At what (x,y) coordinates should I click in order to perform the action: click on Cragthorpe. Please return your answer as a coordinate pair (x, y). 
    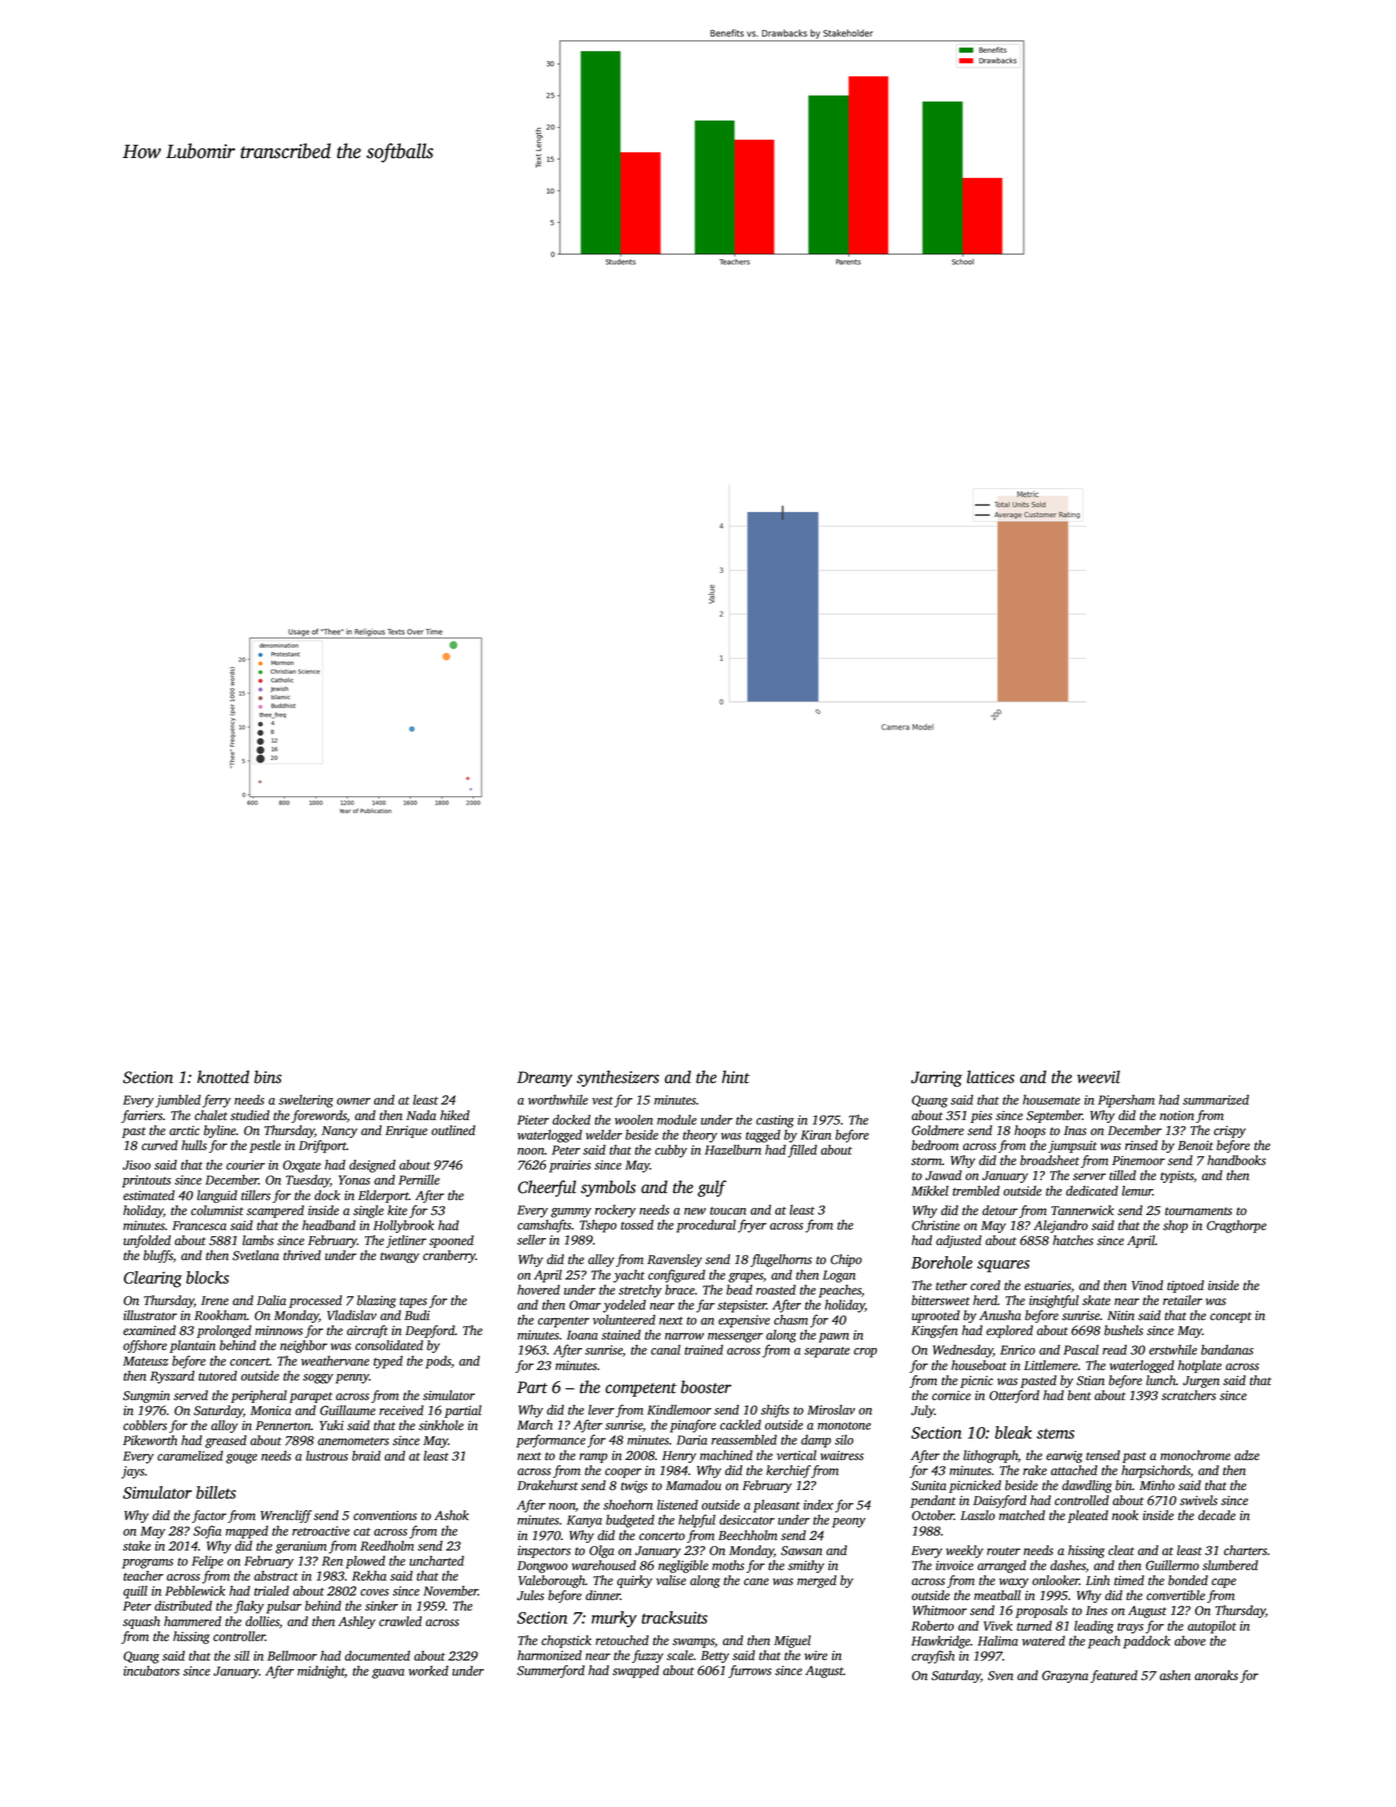
    Looking at the image, I should click on (1237, 1226).
